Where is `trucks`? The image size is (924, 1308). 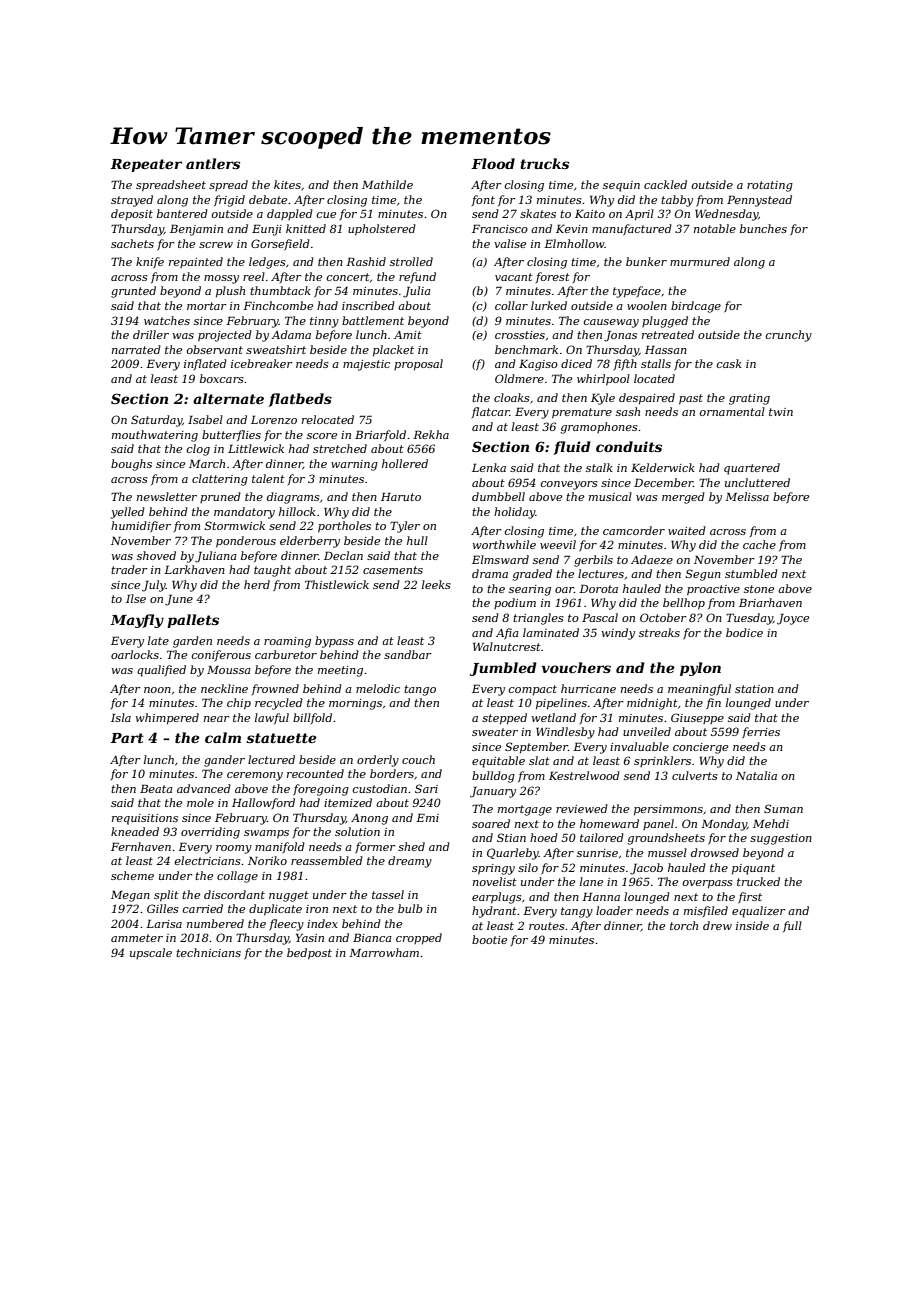 trucks is located at coordinates (544, 163).
